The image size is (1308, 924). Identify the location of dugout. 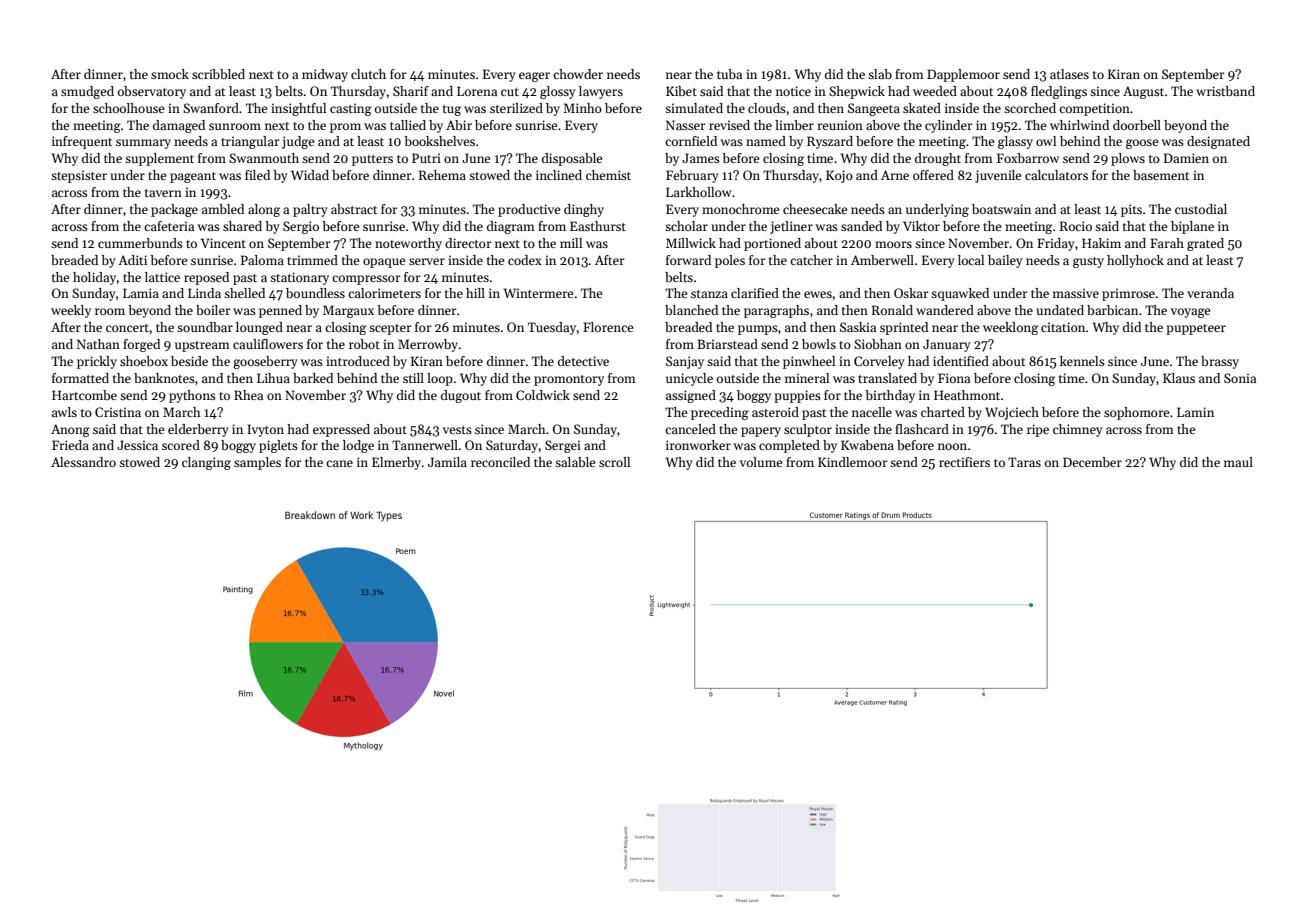
(461, 396).
